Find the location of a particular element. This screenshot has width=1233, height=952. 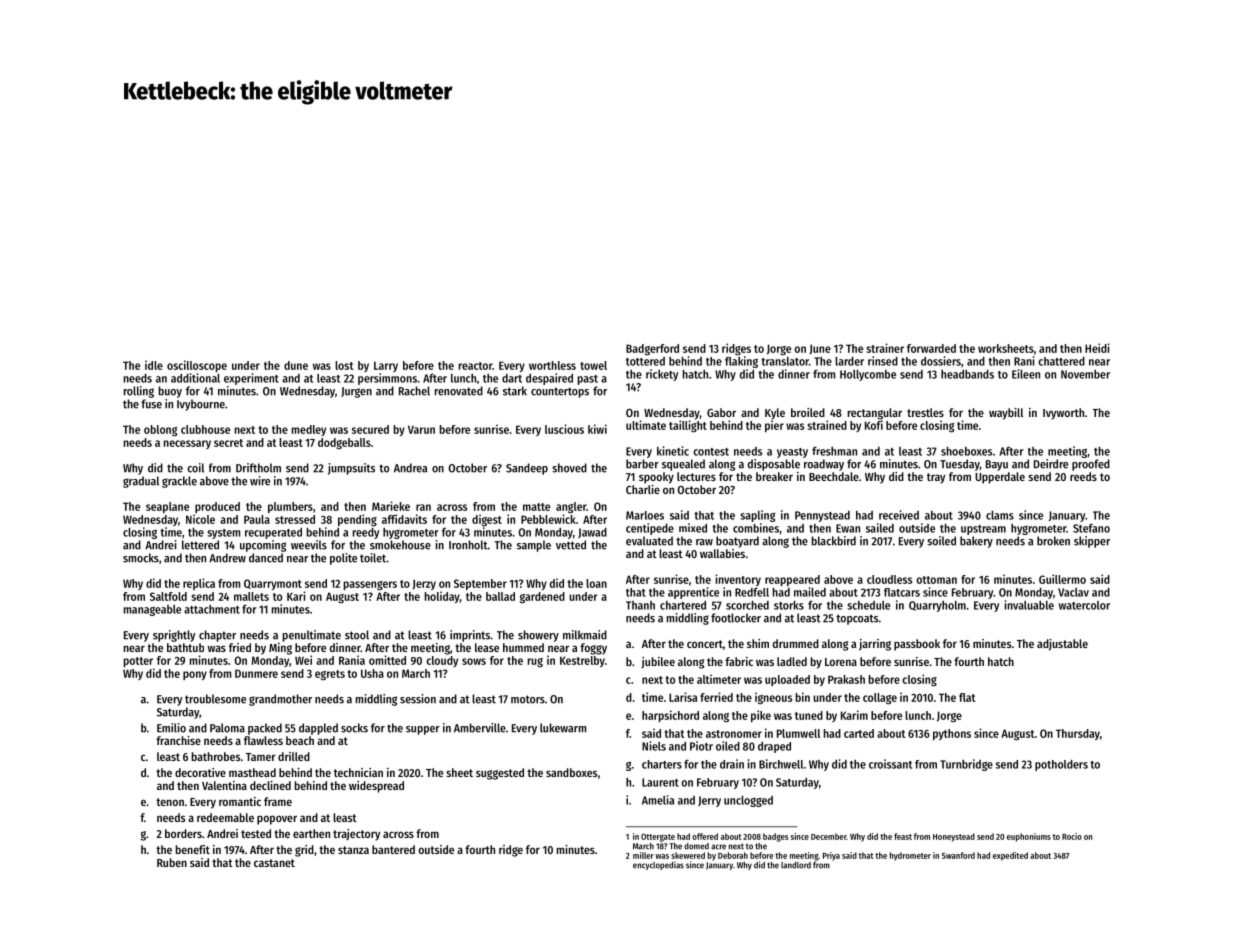

smocks is located at coordinates (141, 558).
